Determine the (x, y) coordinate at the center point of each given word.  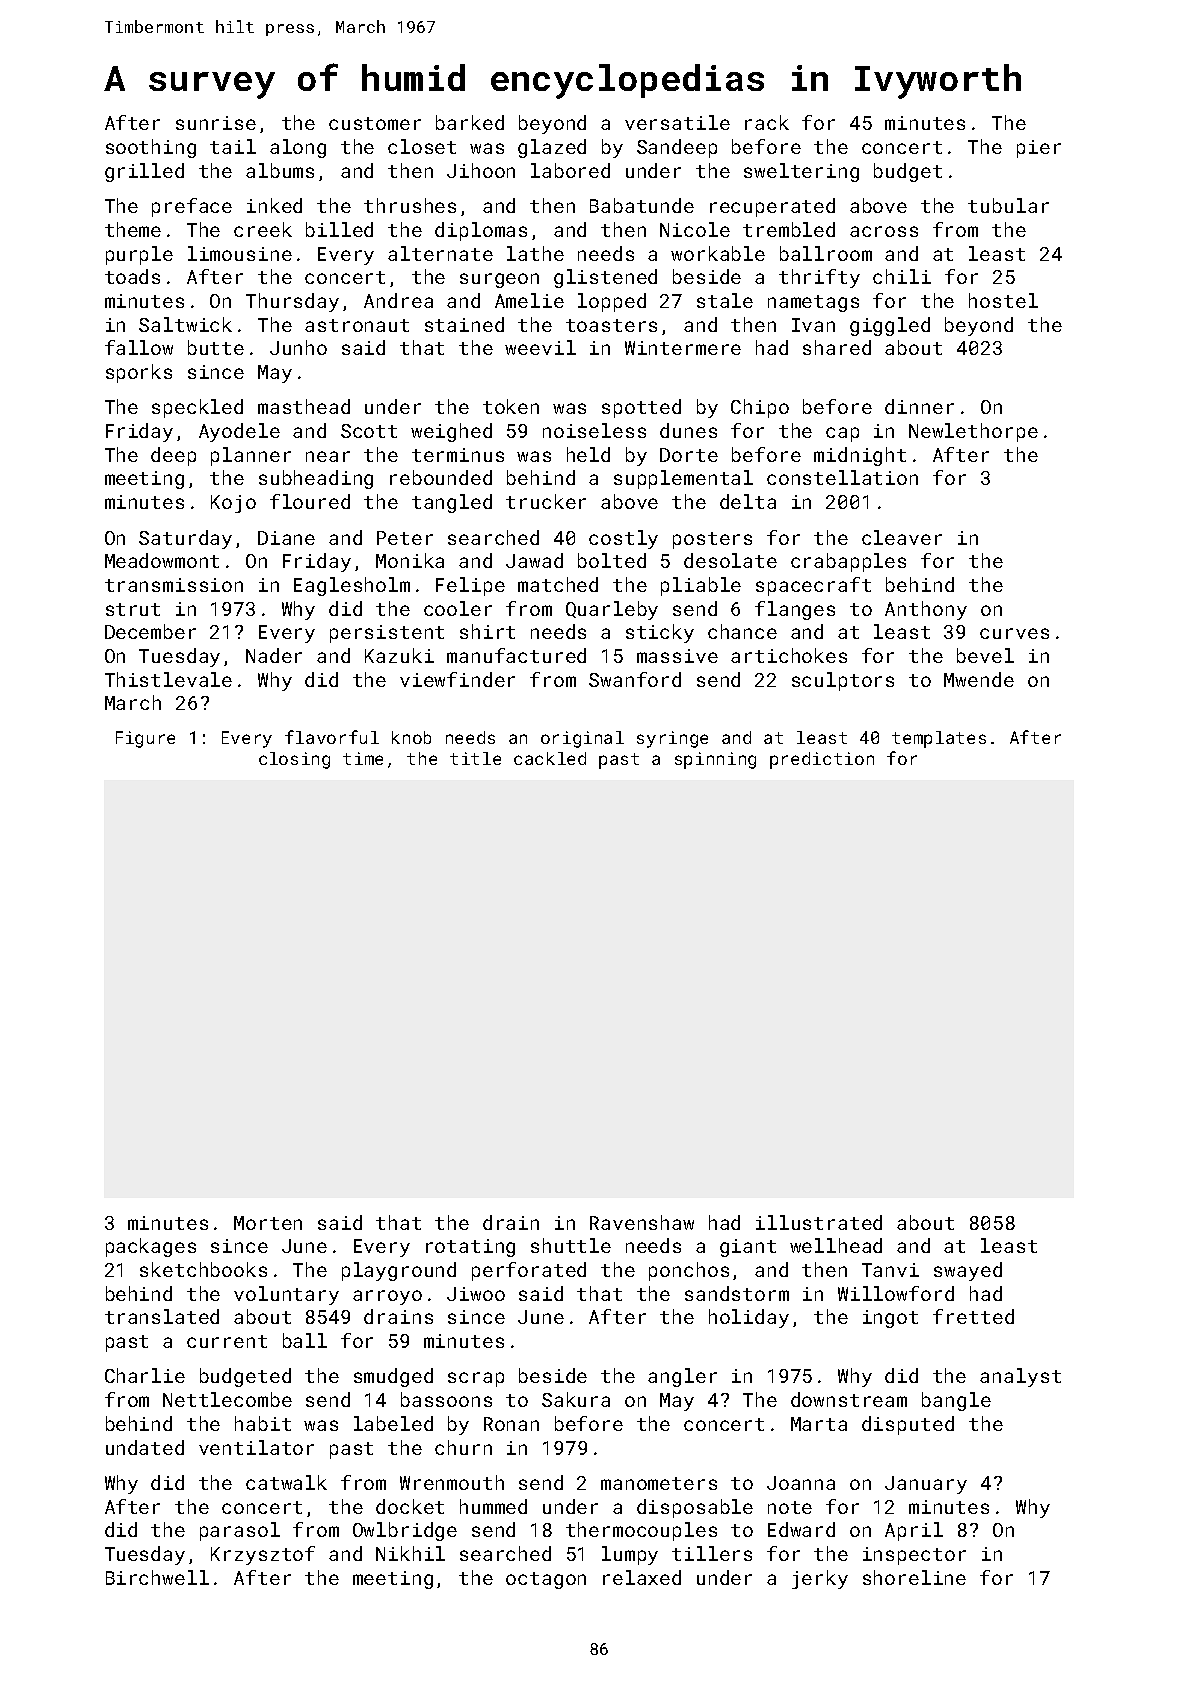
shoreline (914, 1577)
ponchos (689, 1271)
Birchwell (157, 1577)
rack (767, 122)
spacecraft (813, 586)
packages (151, 1247)
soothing (151, 148)
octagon (546, 1580)
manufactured (516, 655)
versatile (677, 122)
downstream (849, 1399)
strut (133, 609)
